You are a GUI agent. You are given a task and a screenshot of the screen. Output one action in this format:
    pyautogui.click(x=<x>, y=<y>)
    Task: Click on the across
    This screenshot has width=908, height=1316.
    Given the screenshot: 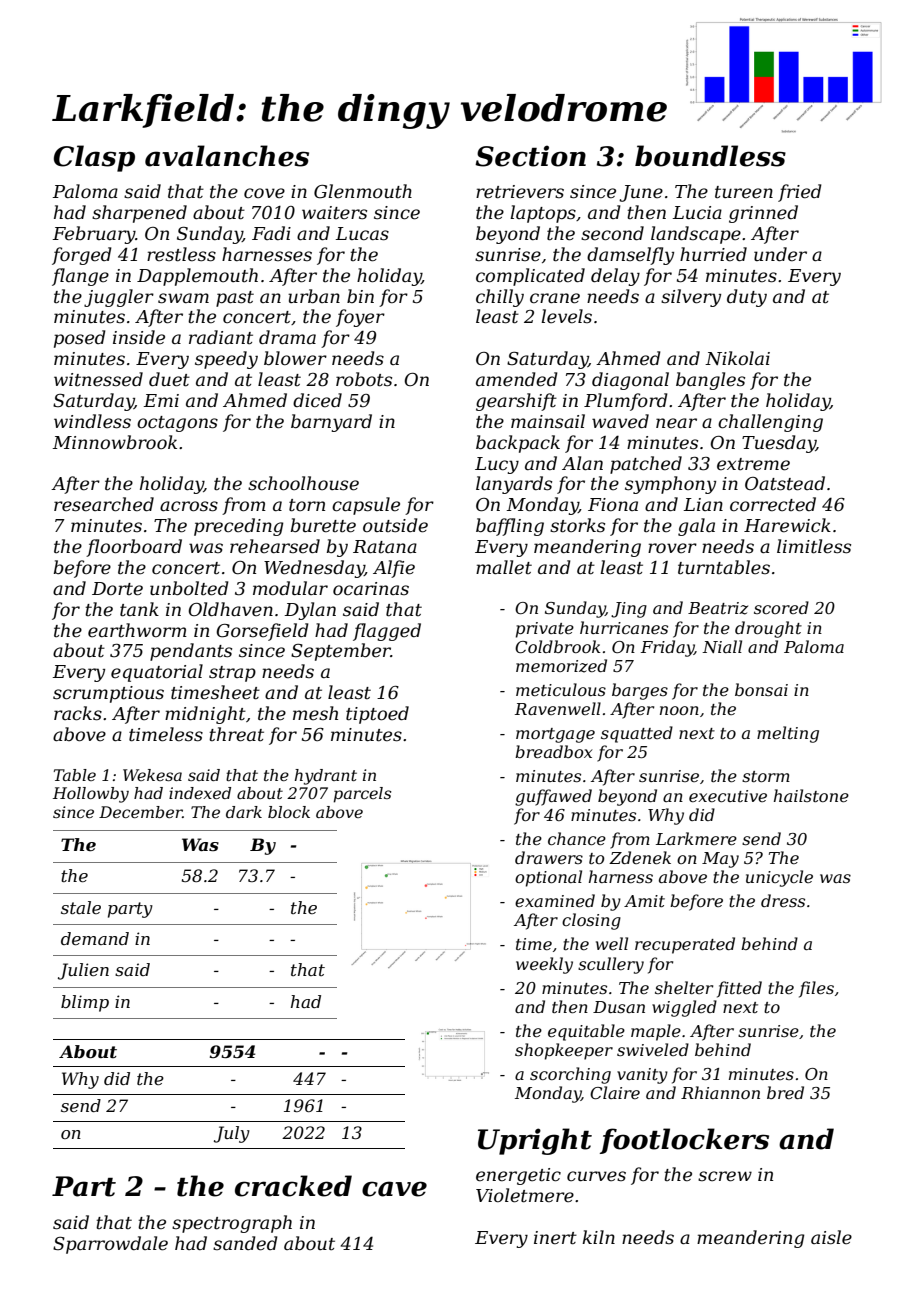 What is the action you would take?
    pyautogui.click(x=189, y=506)
